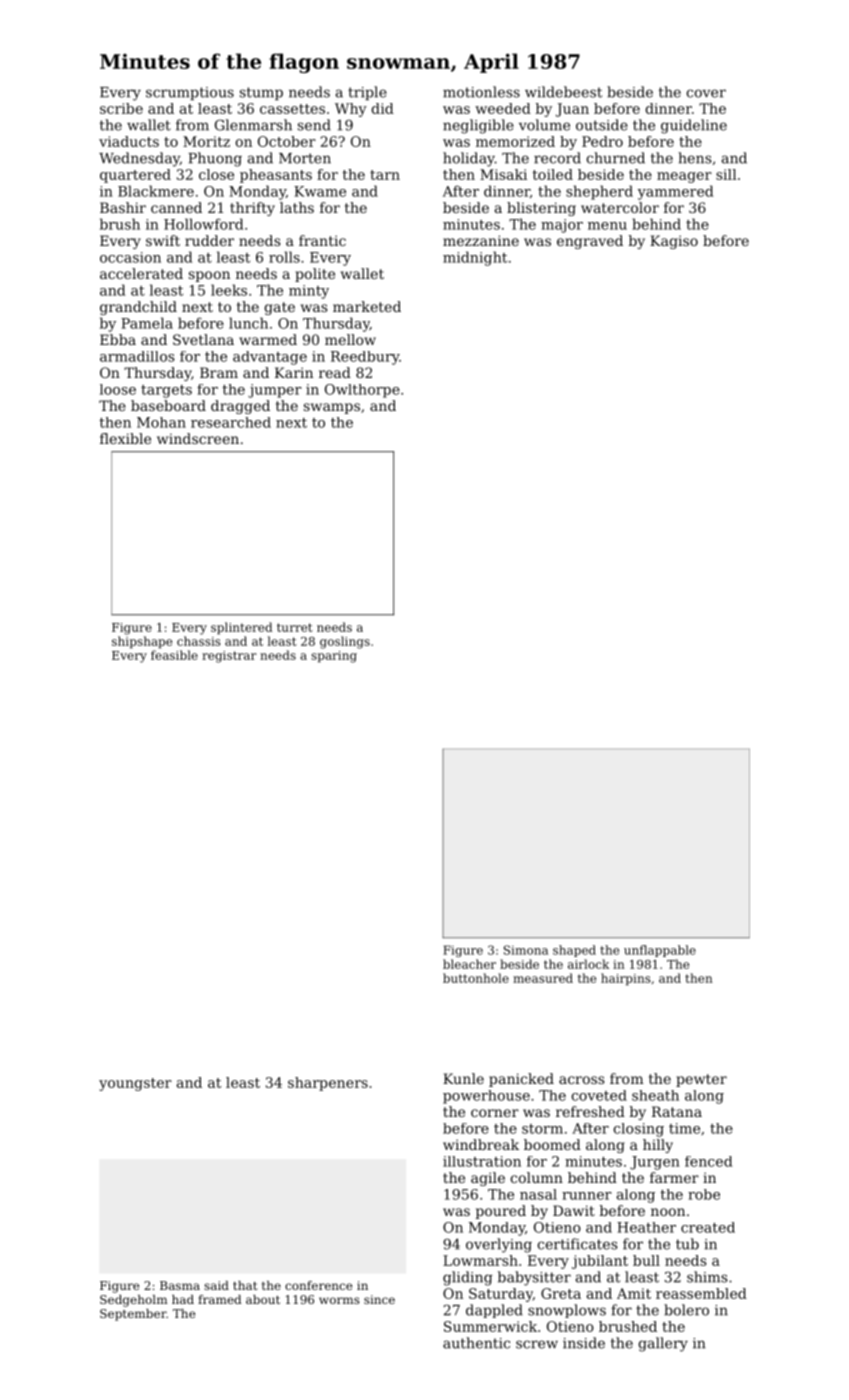 The width and height of the screenshot is (849, 1400). I want to click on hairpins, so click(625, 979).
